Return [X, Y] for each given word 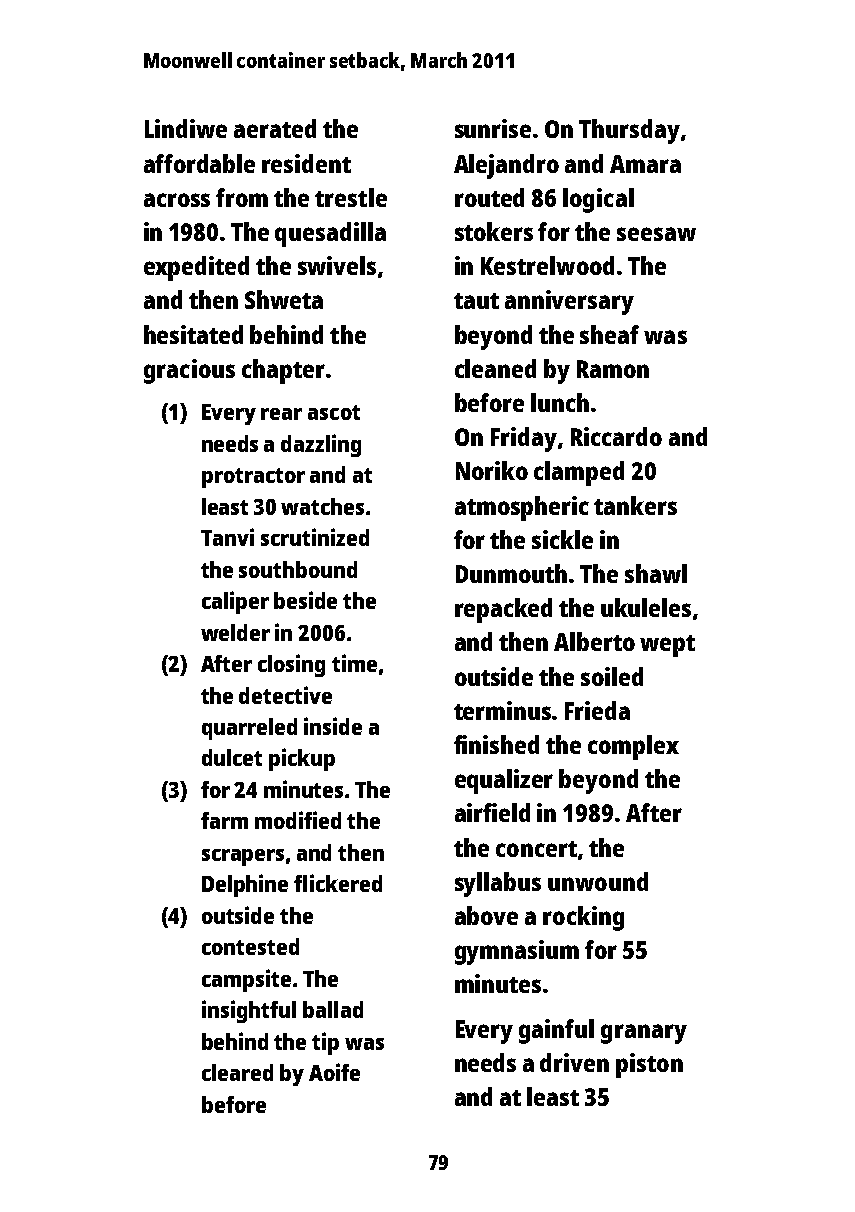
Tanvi [227, 537]
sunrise [493, 128]
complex [633, 747]
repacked [503, 610]
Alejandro [506, 166]
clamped [579, 473]
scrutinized [315, 537]
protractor [253, 478]
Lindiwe [186, 128]
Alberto [594, 641]
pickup [302, 759]
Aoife [334, 1072]
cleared [237, 1072]
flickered [338, 883]
